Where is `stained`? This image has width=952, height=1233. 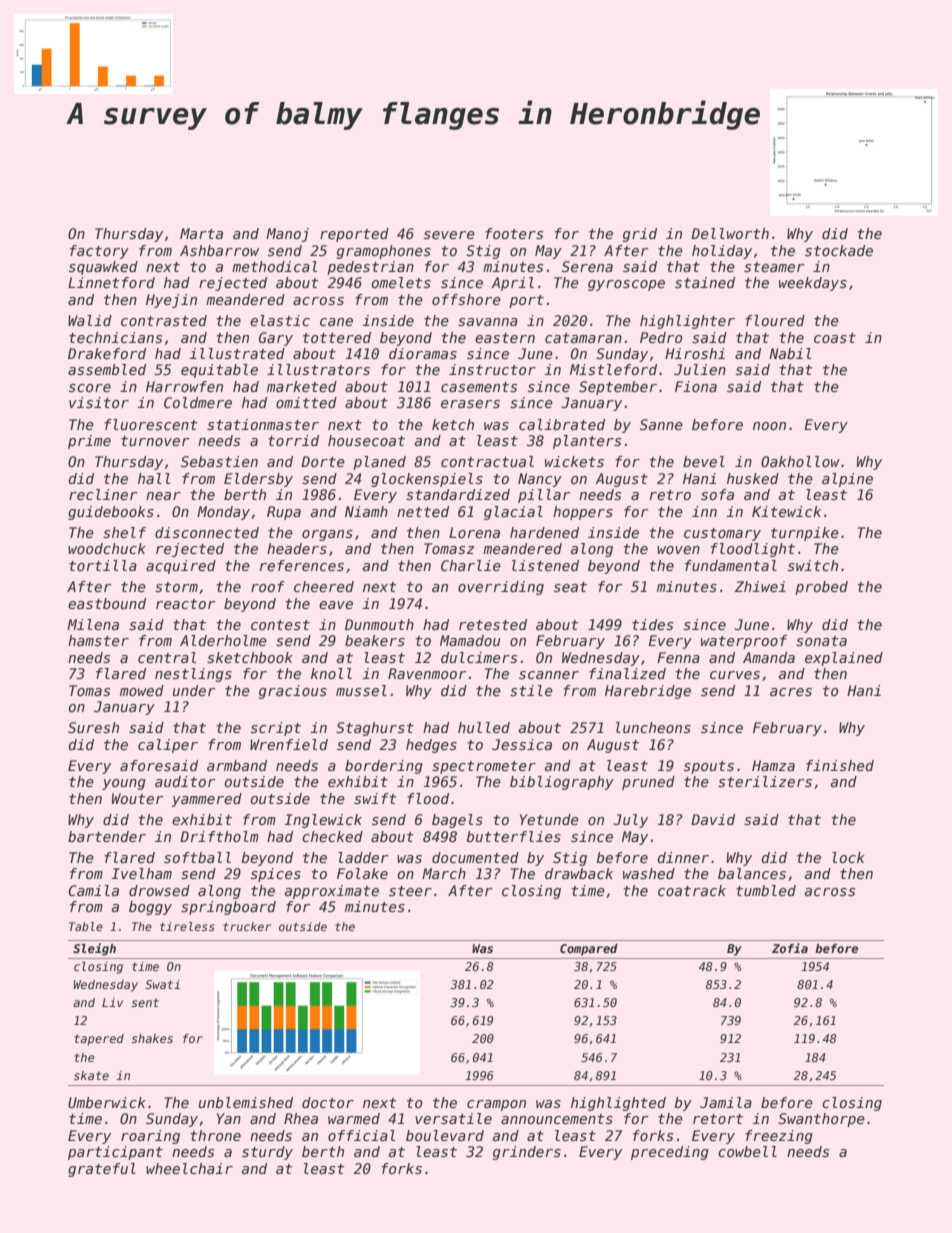
stained is located at coordinates (705, 282).
